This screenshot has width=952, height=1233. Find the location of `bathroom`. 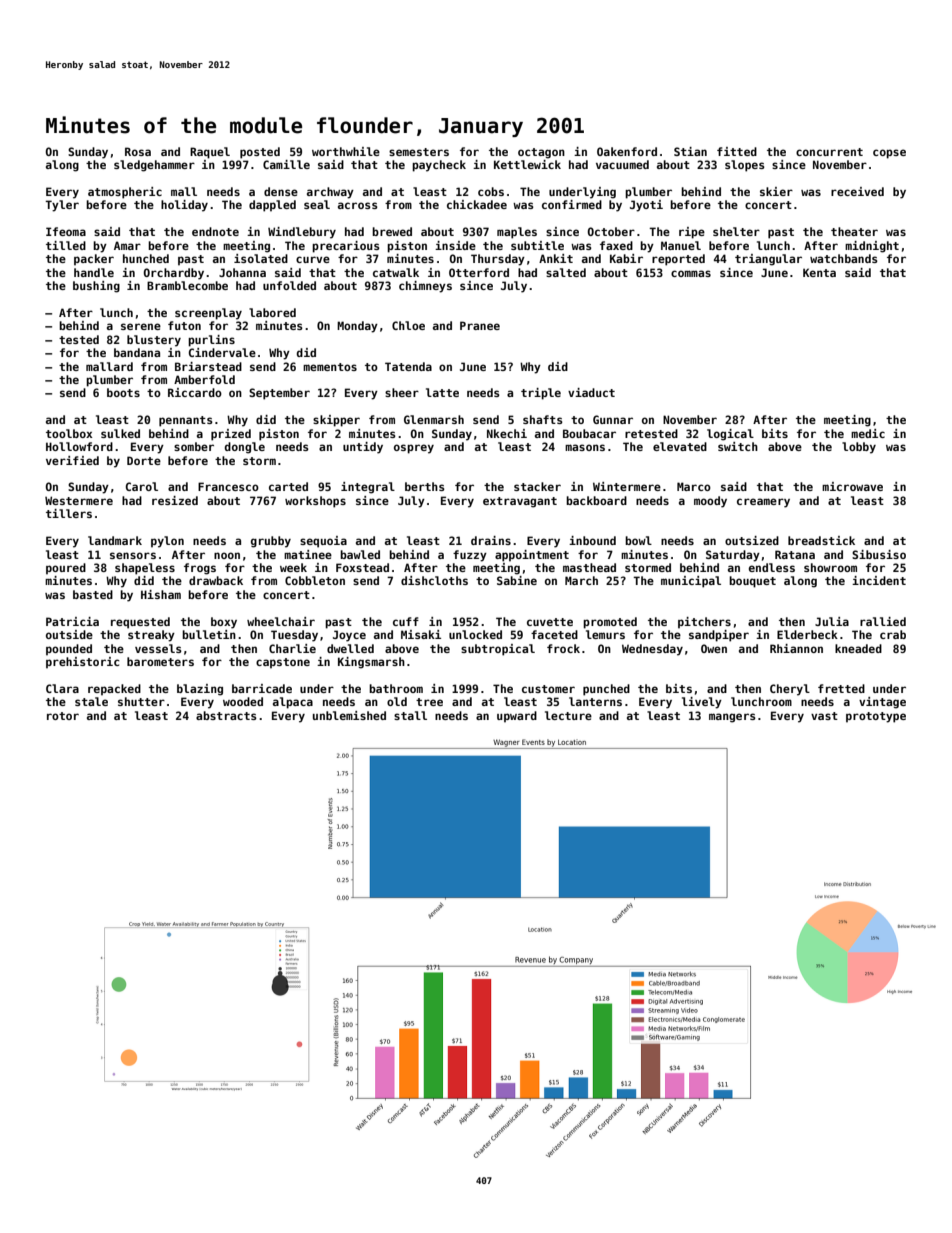

bathroom is located at coordinates (396, 688).
